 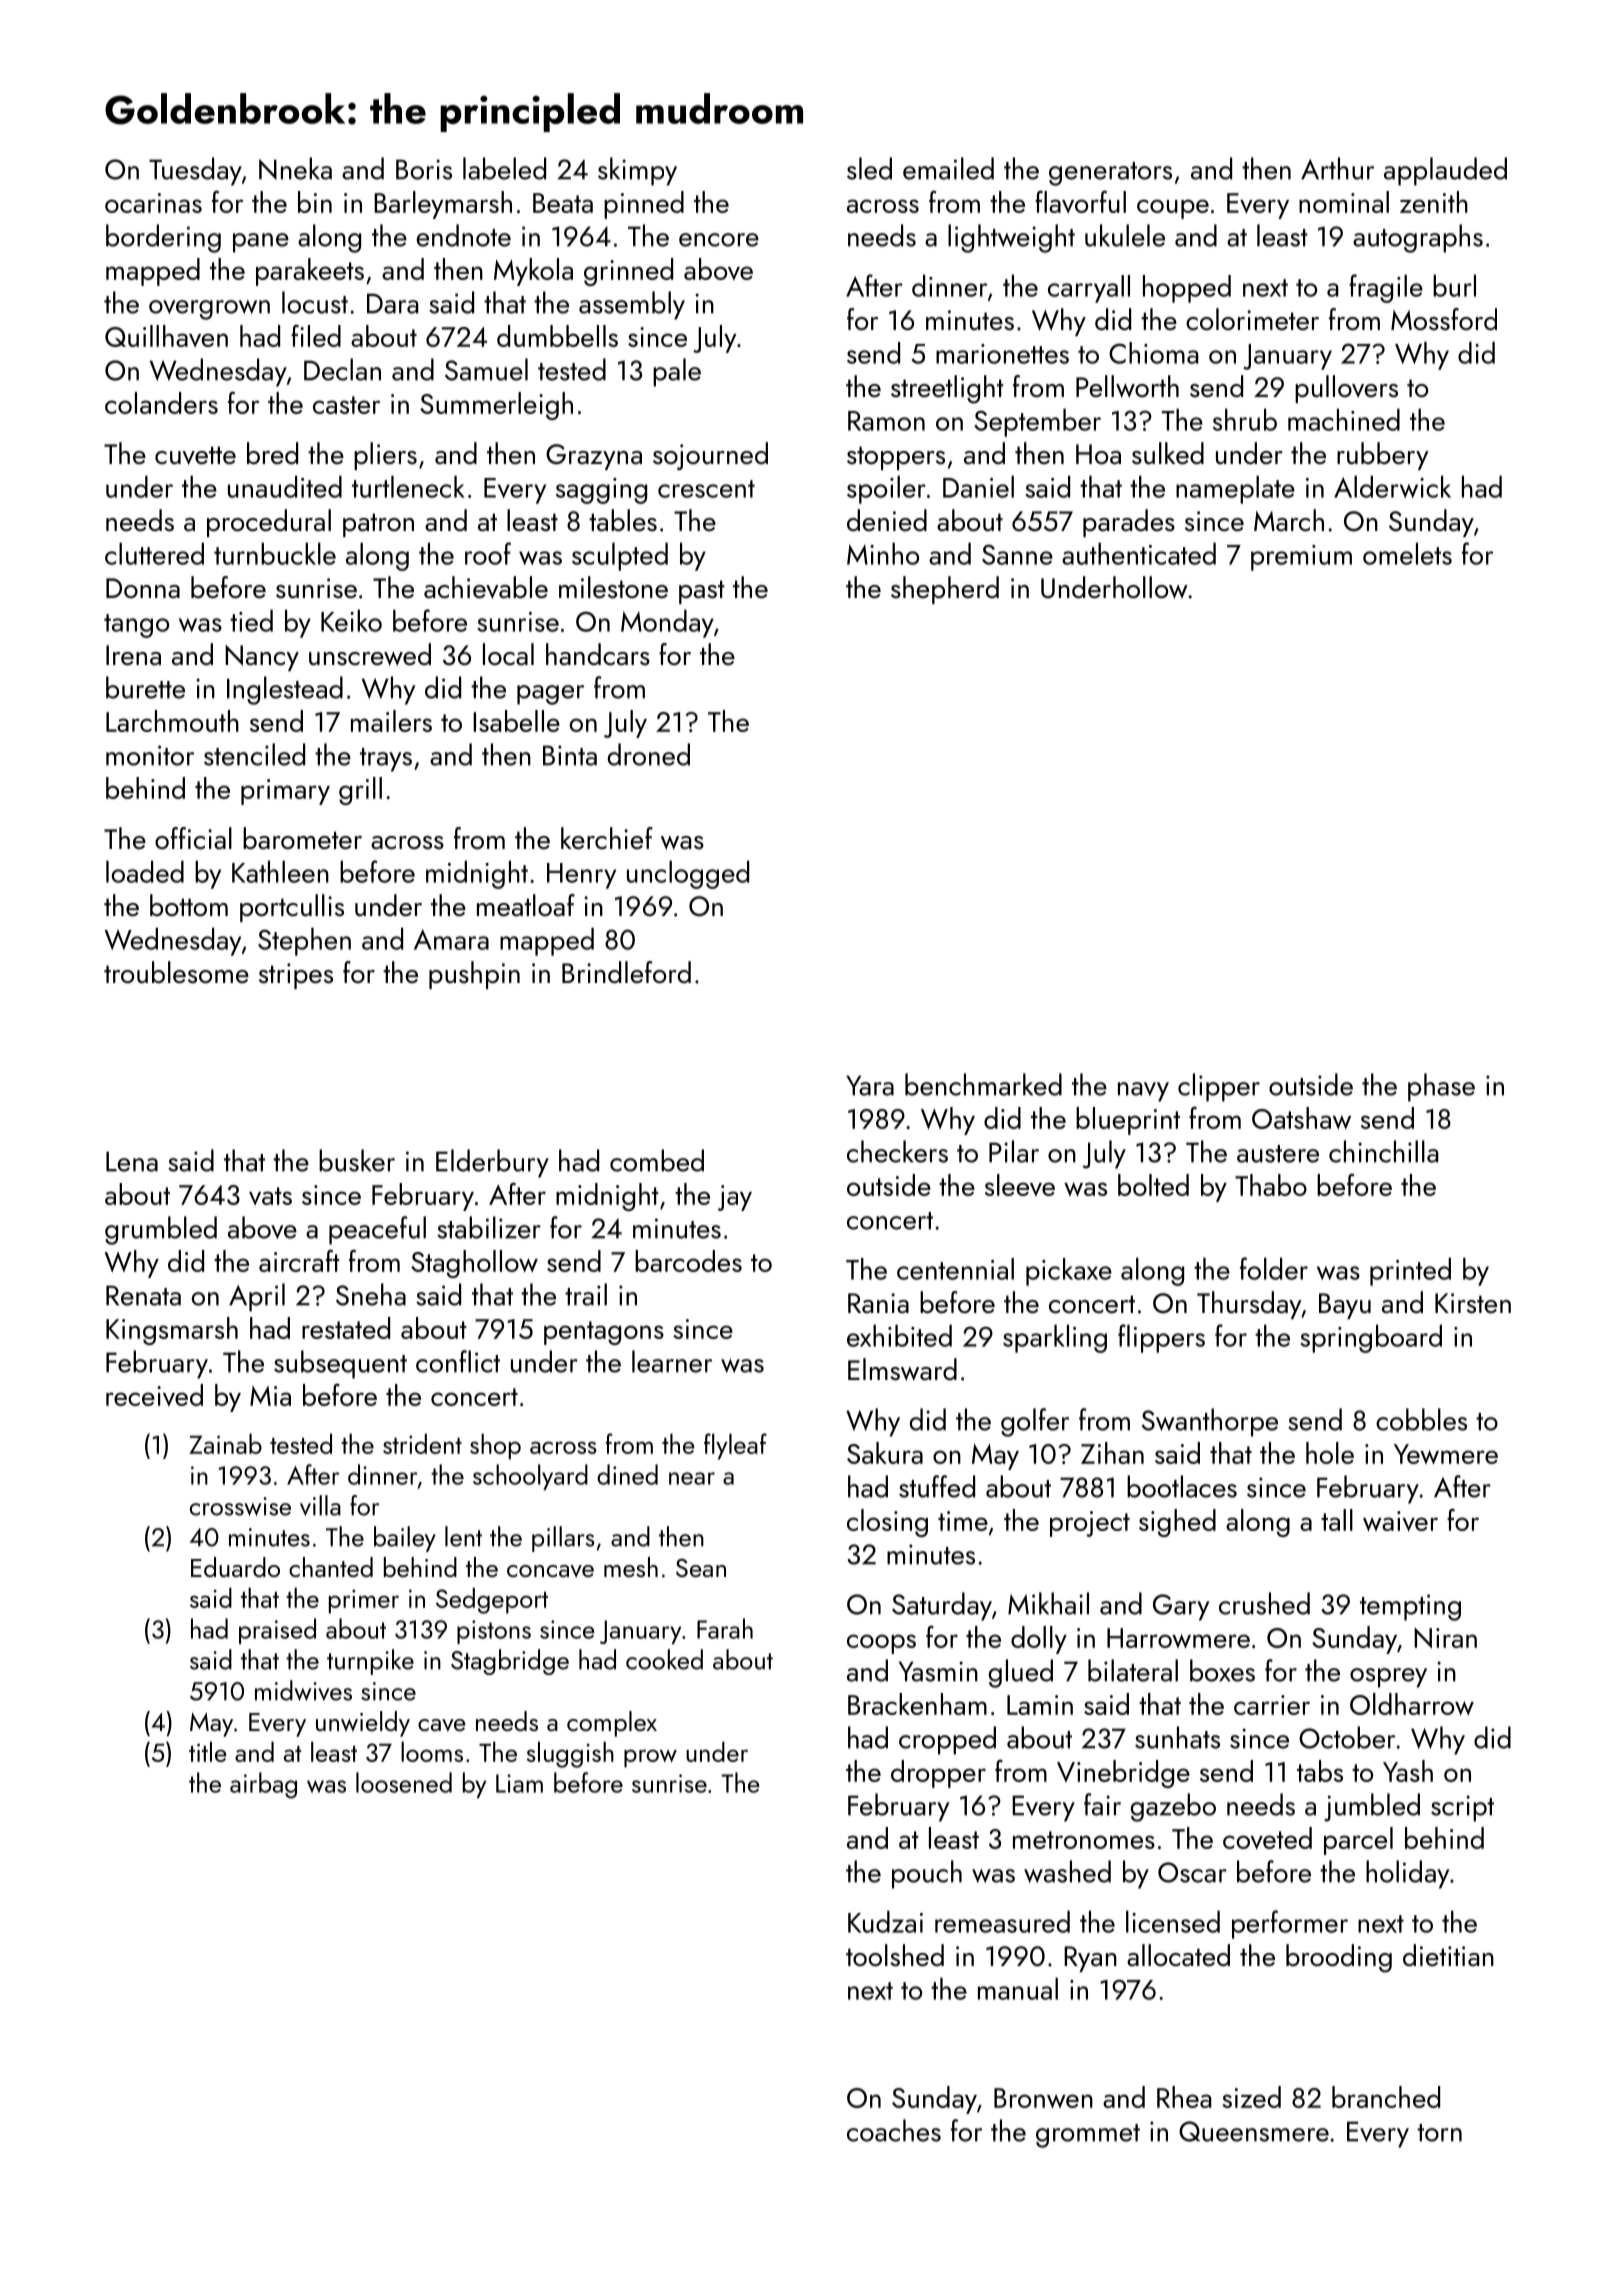 What do you see at coordinates (263, 1785) in the image?
I see `airbag` at bounding box center [263, 1785].
